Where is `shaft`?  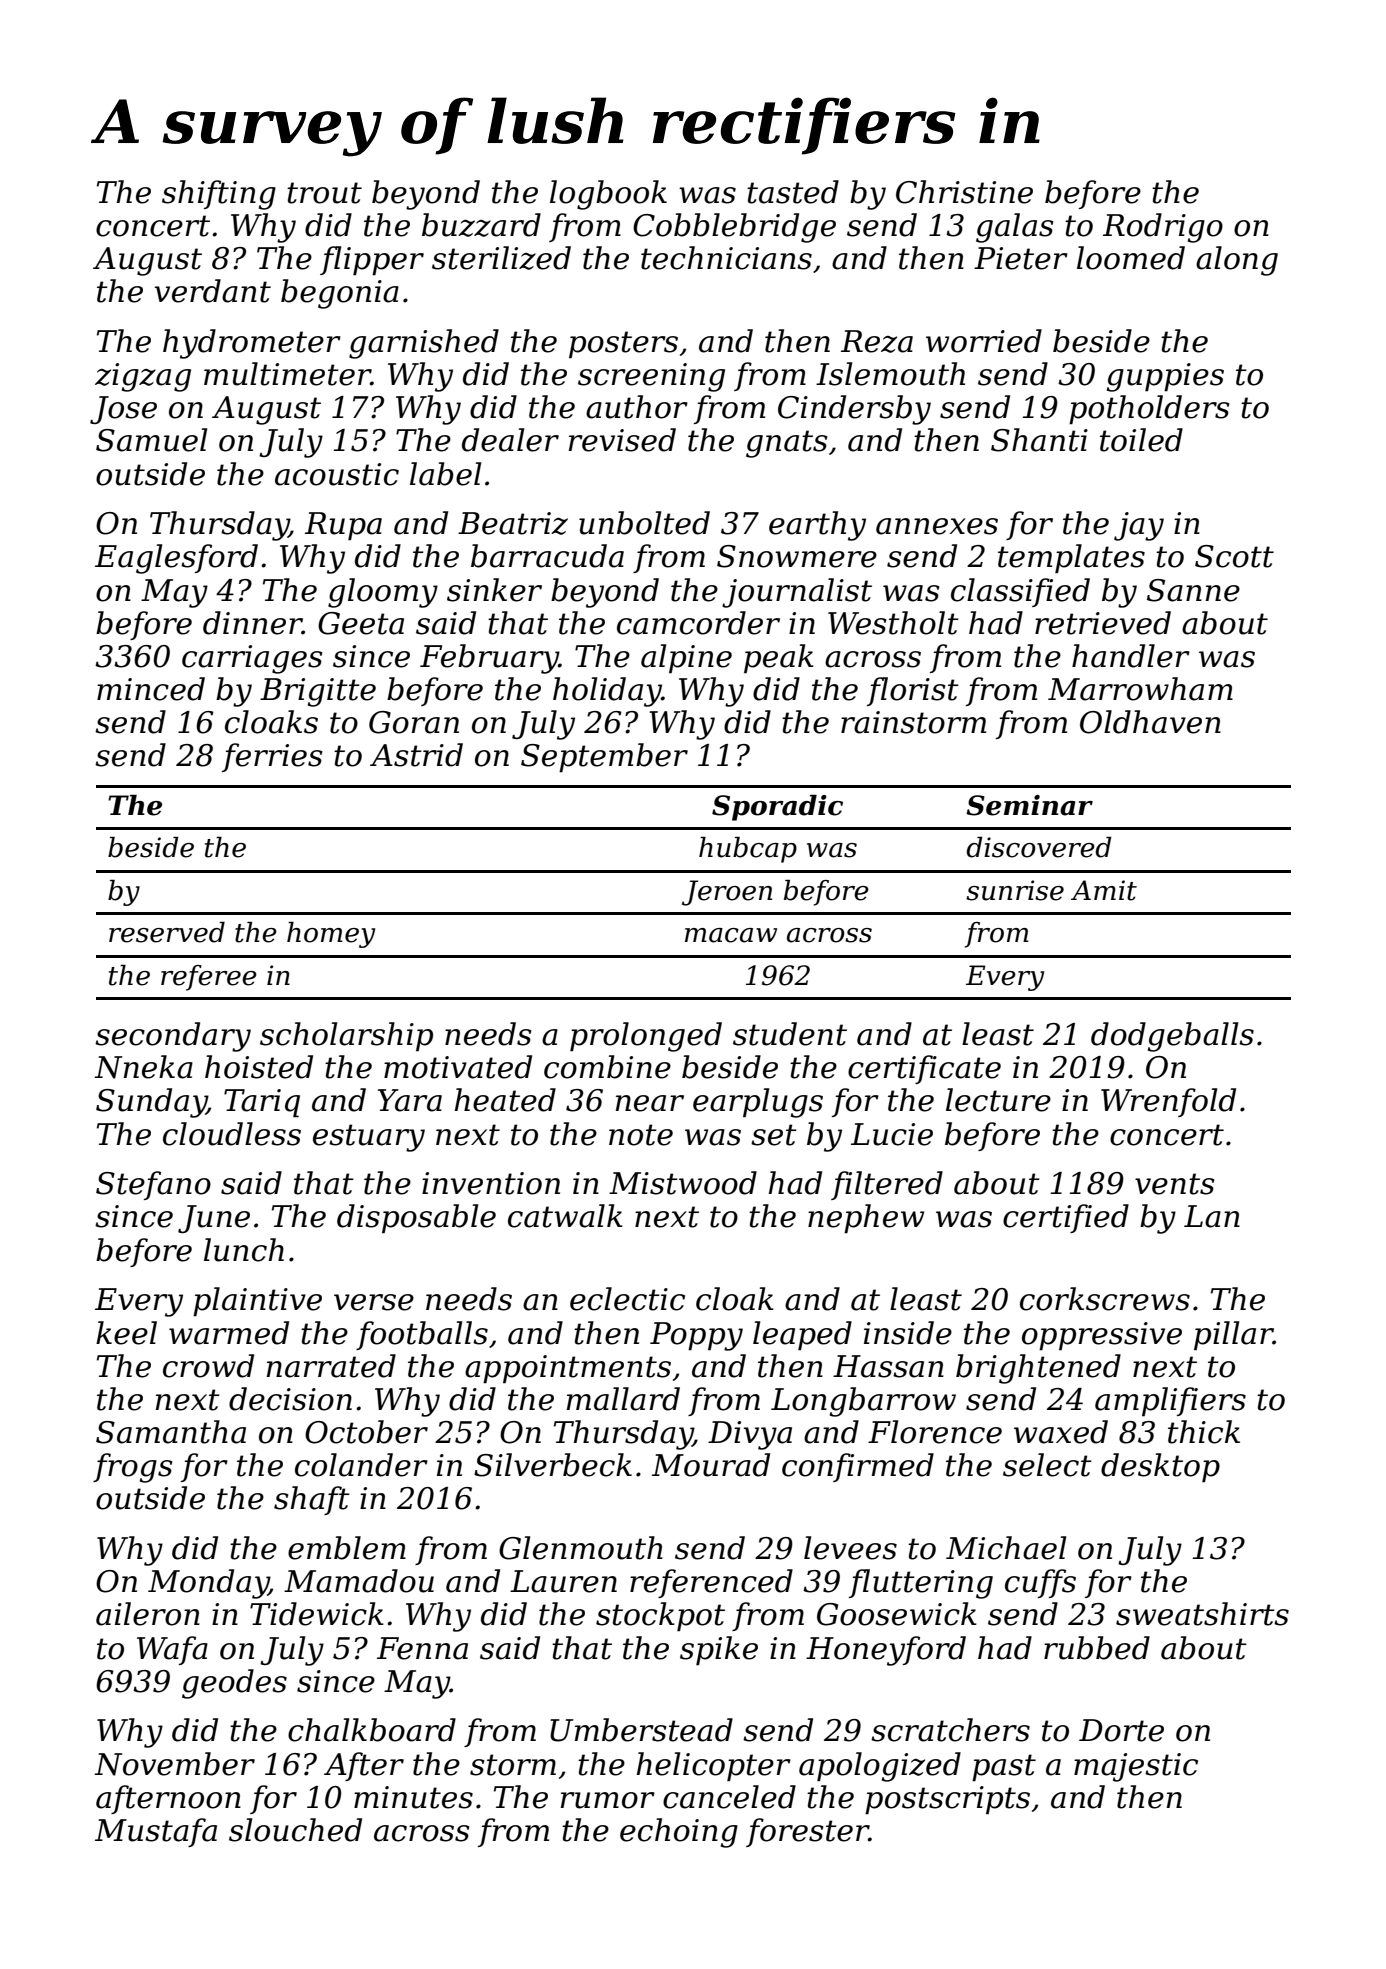 shaft is located at coordinates (312, 1500).
